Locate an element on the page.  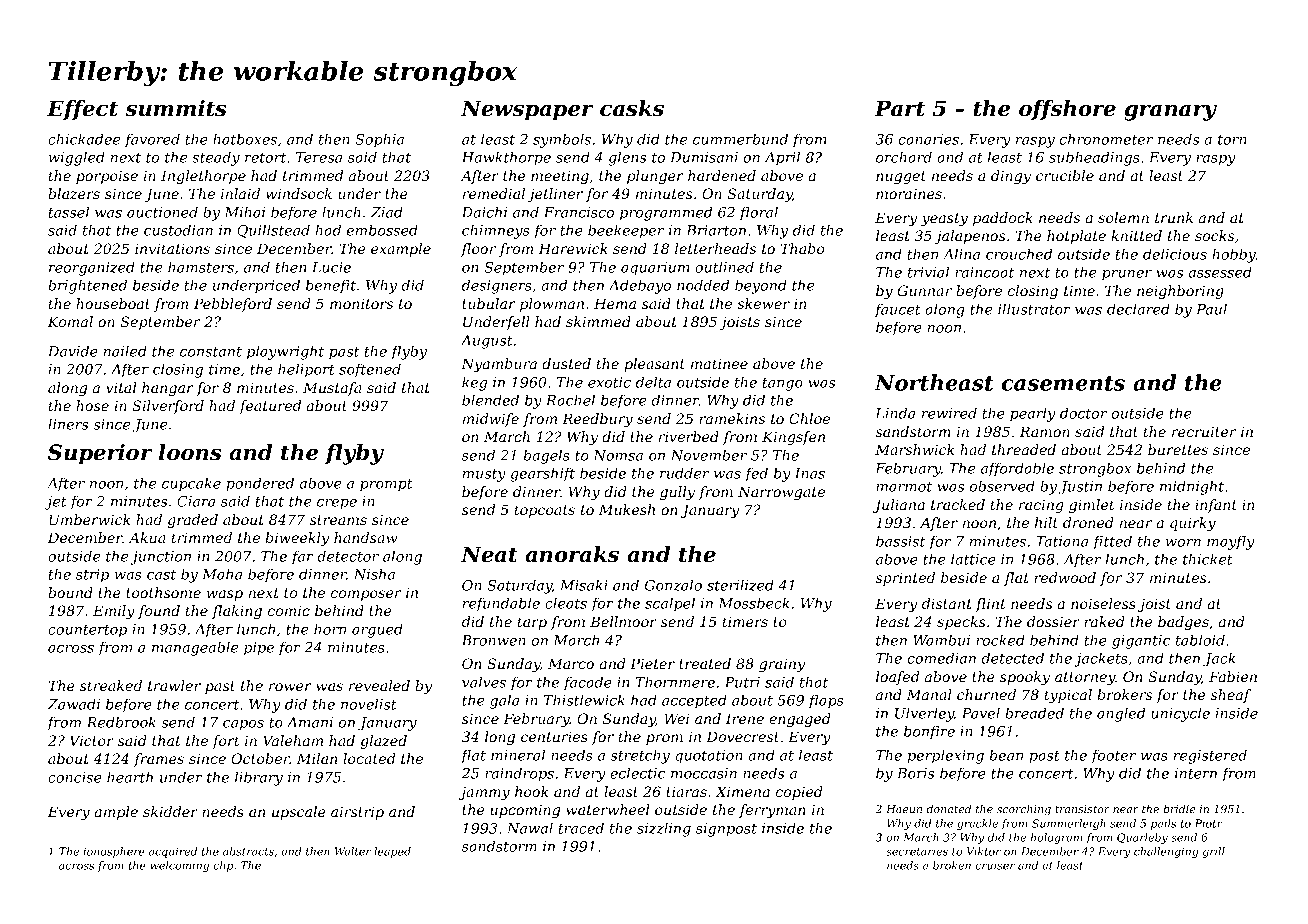
steady is located at coordinates (216, 158).
